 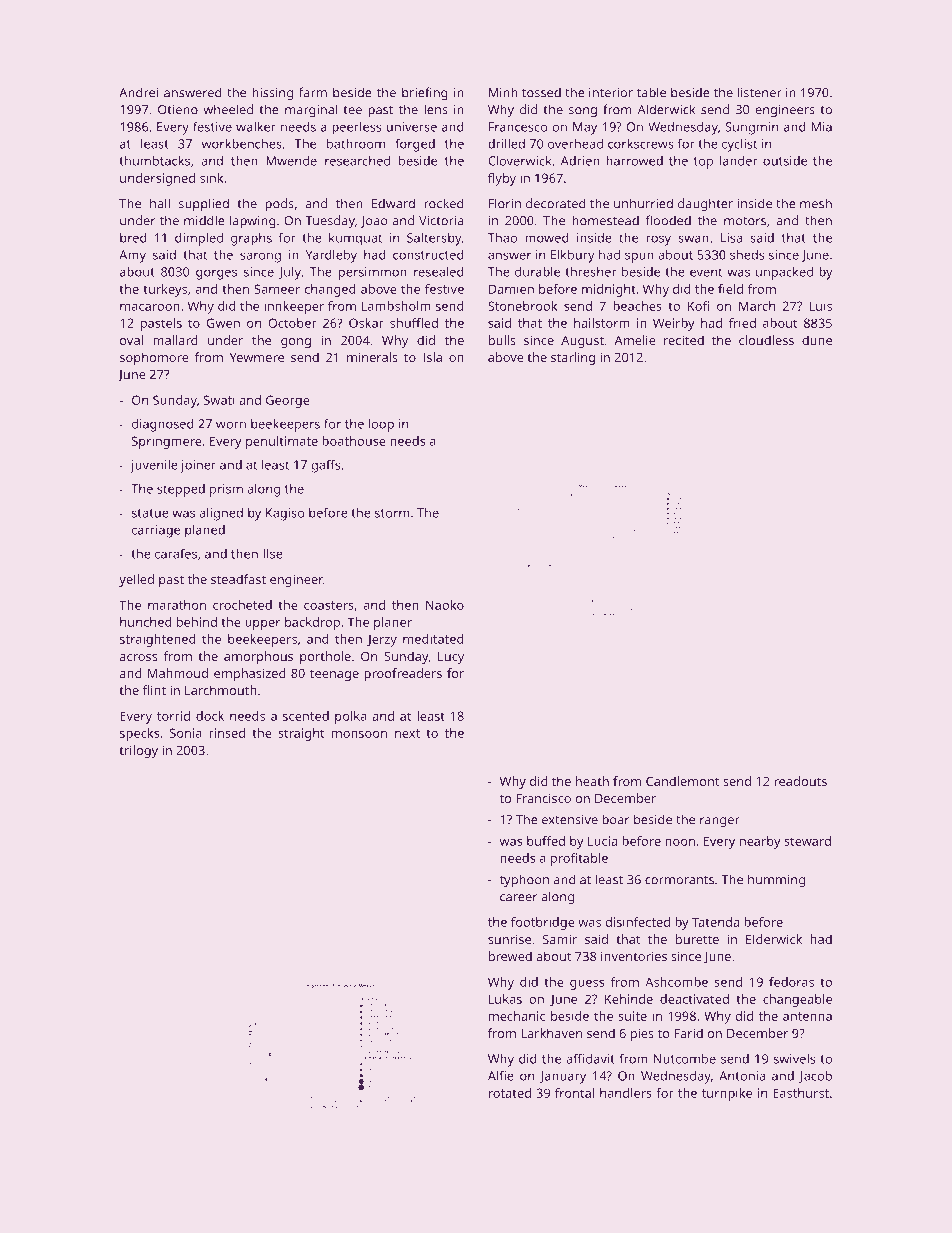 What do you see at coordinates (326, 466) in the screenshot?
I see `gaffs` at bounding box center [326, 466].
